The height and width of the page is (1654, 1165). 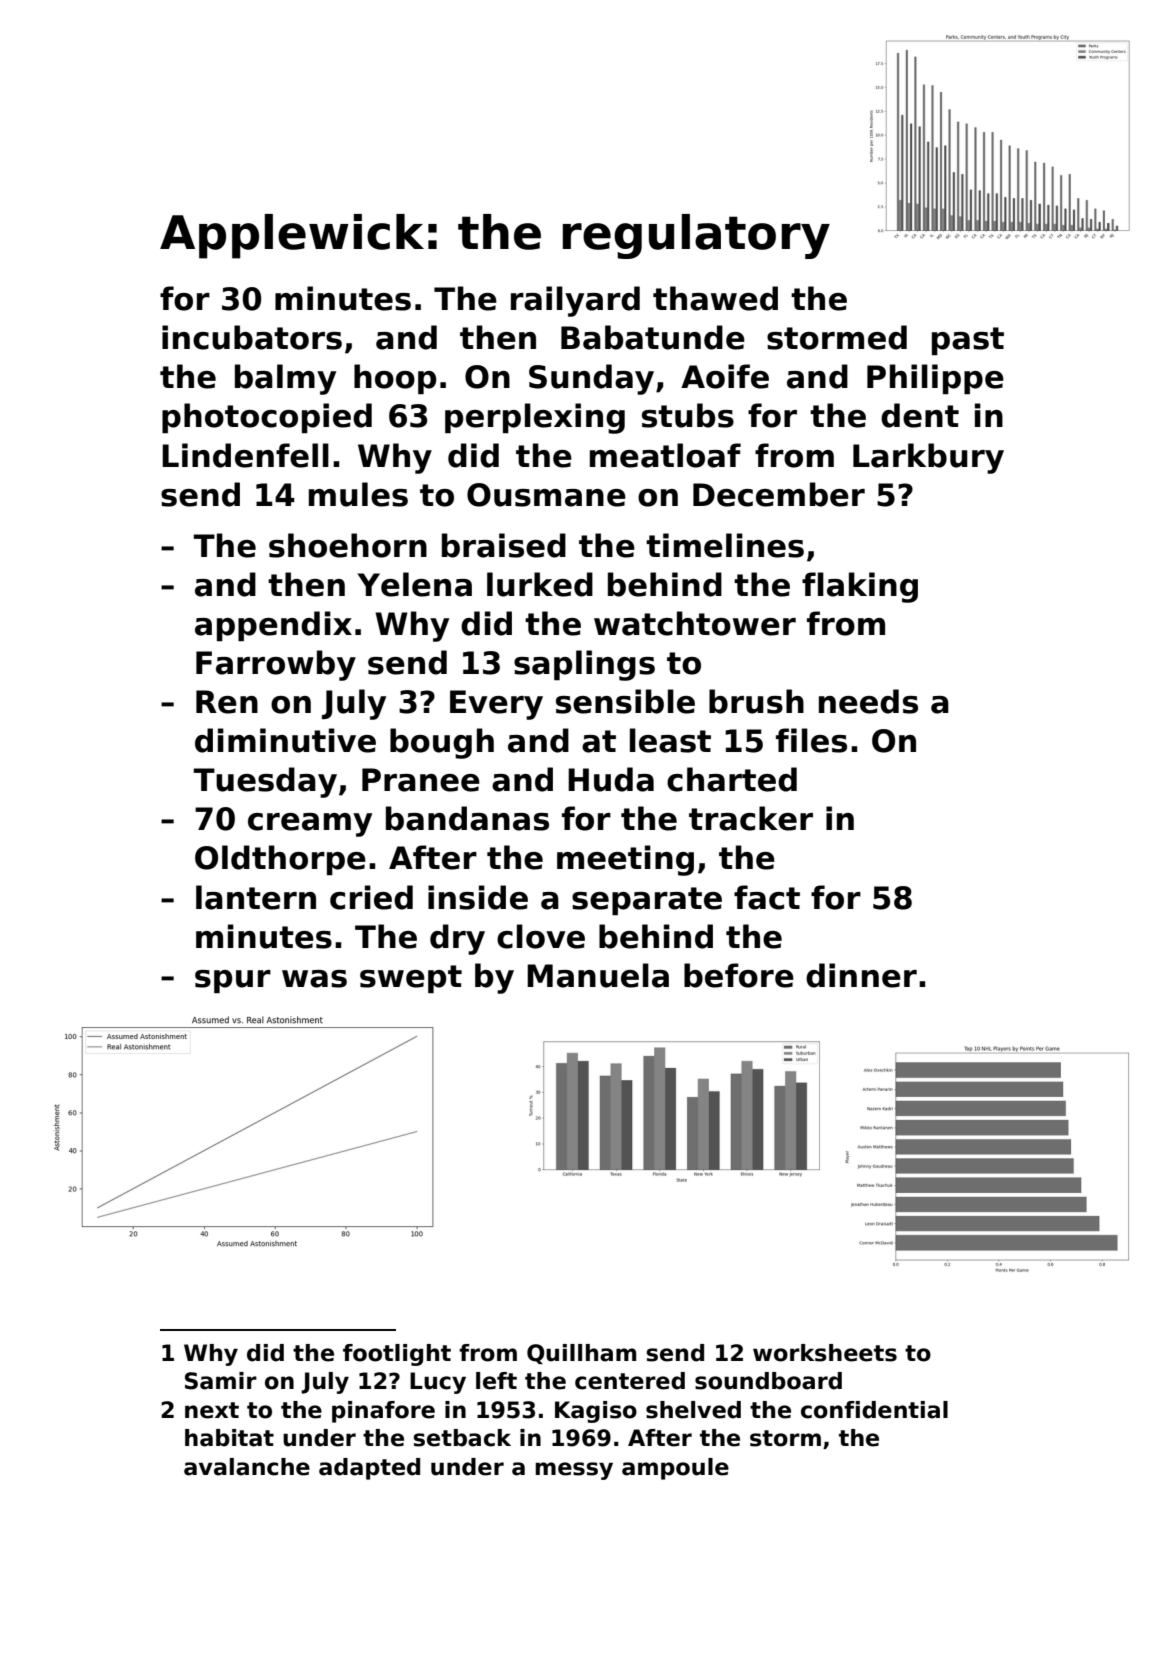 I want to click on needs, so click(x=868, y=701).
